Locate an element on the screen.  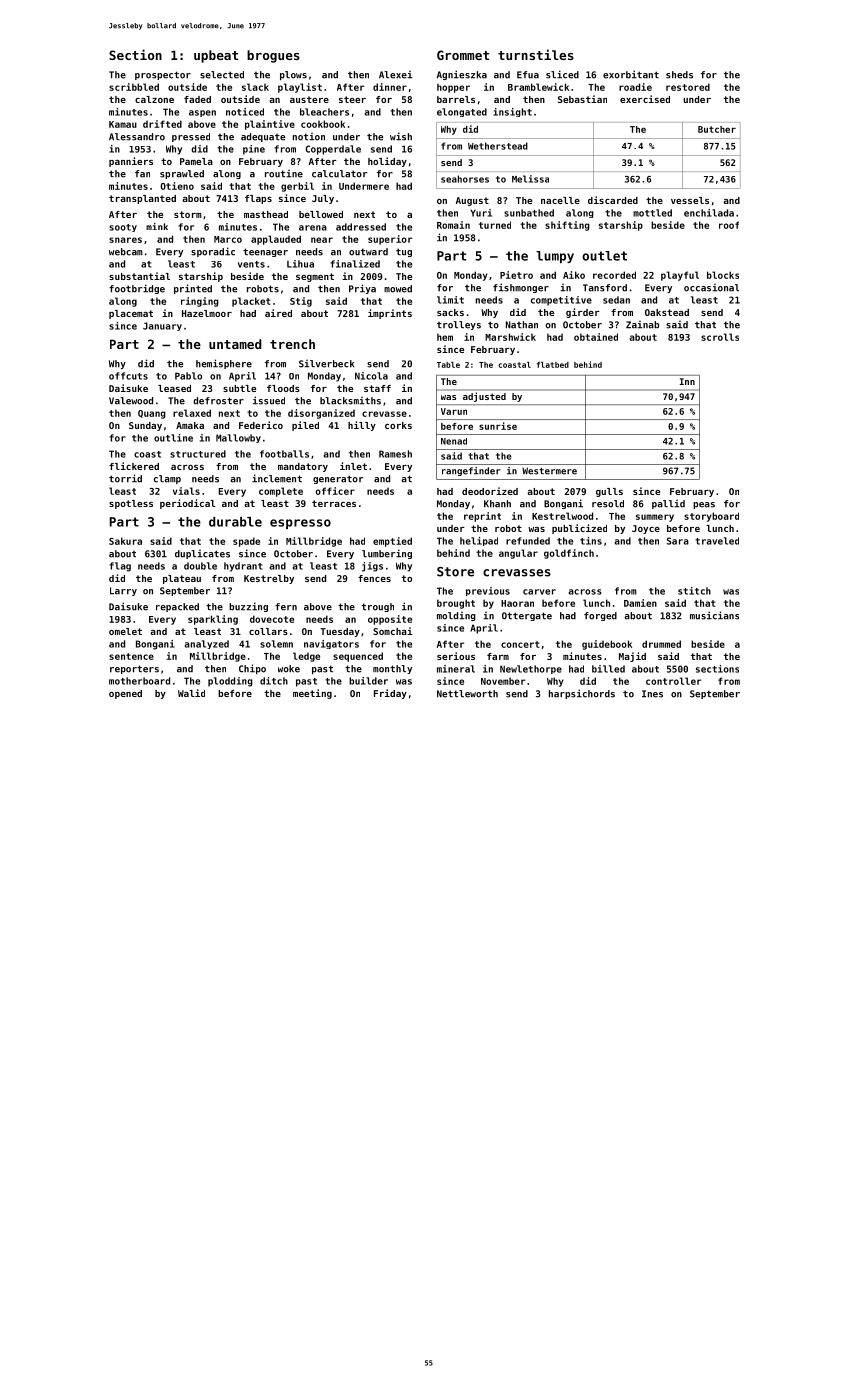
scrolls is located at coordinates (720, 337).
